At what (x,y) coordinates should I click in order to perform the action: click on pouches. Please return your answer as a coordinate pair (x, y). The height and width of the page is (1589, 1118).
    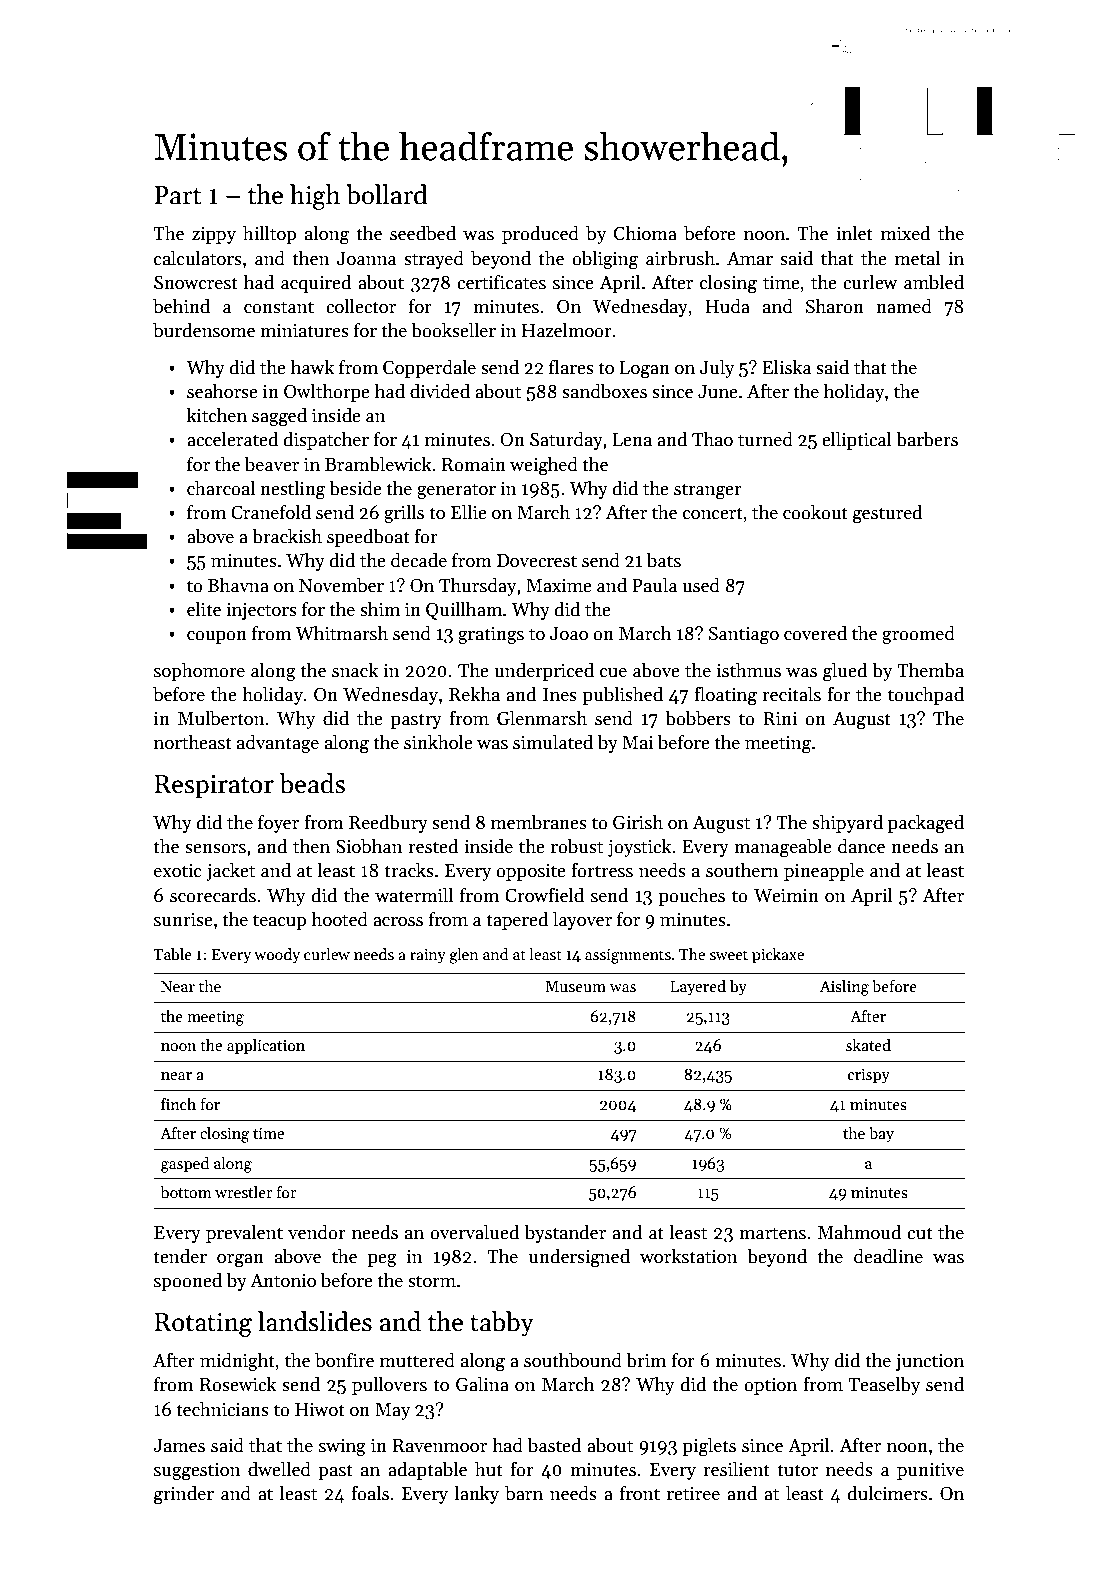
    Looking at the image, I should click on (692, 897).
